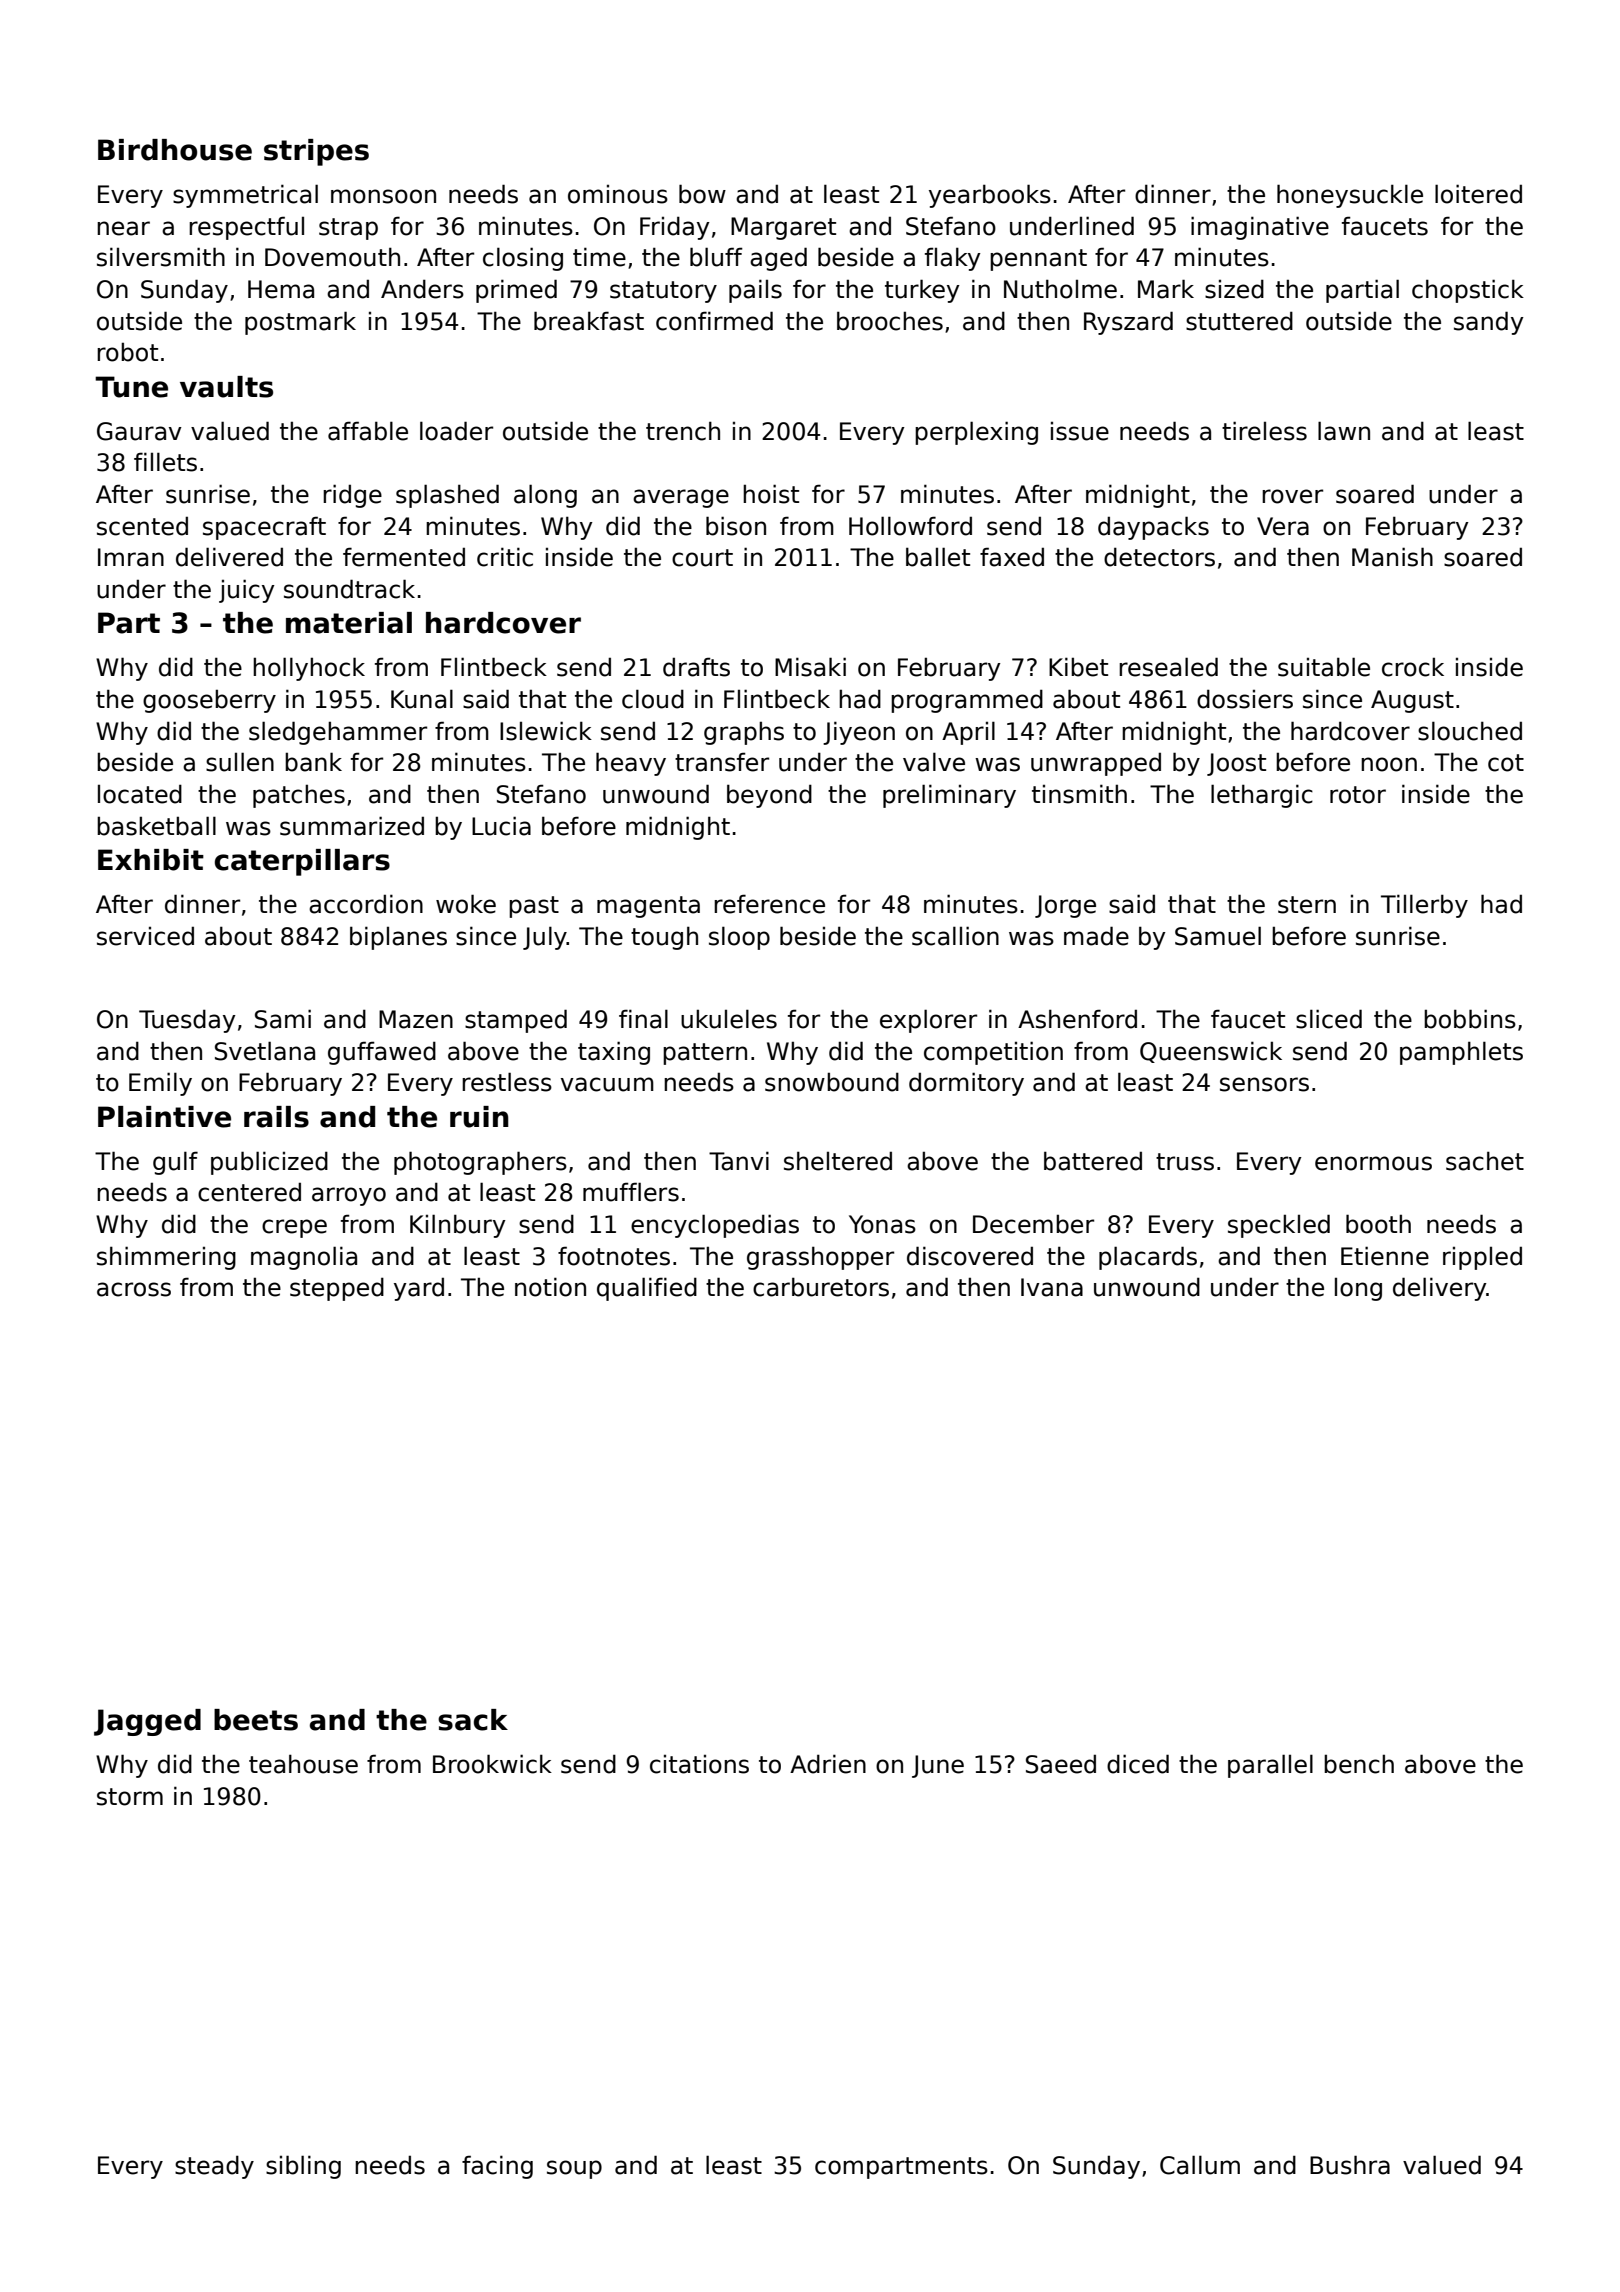  What do you see at coordinates (214, 2167) in the document?
I see `steady` at bounding box center [214, 2167].
